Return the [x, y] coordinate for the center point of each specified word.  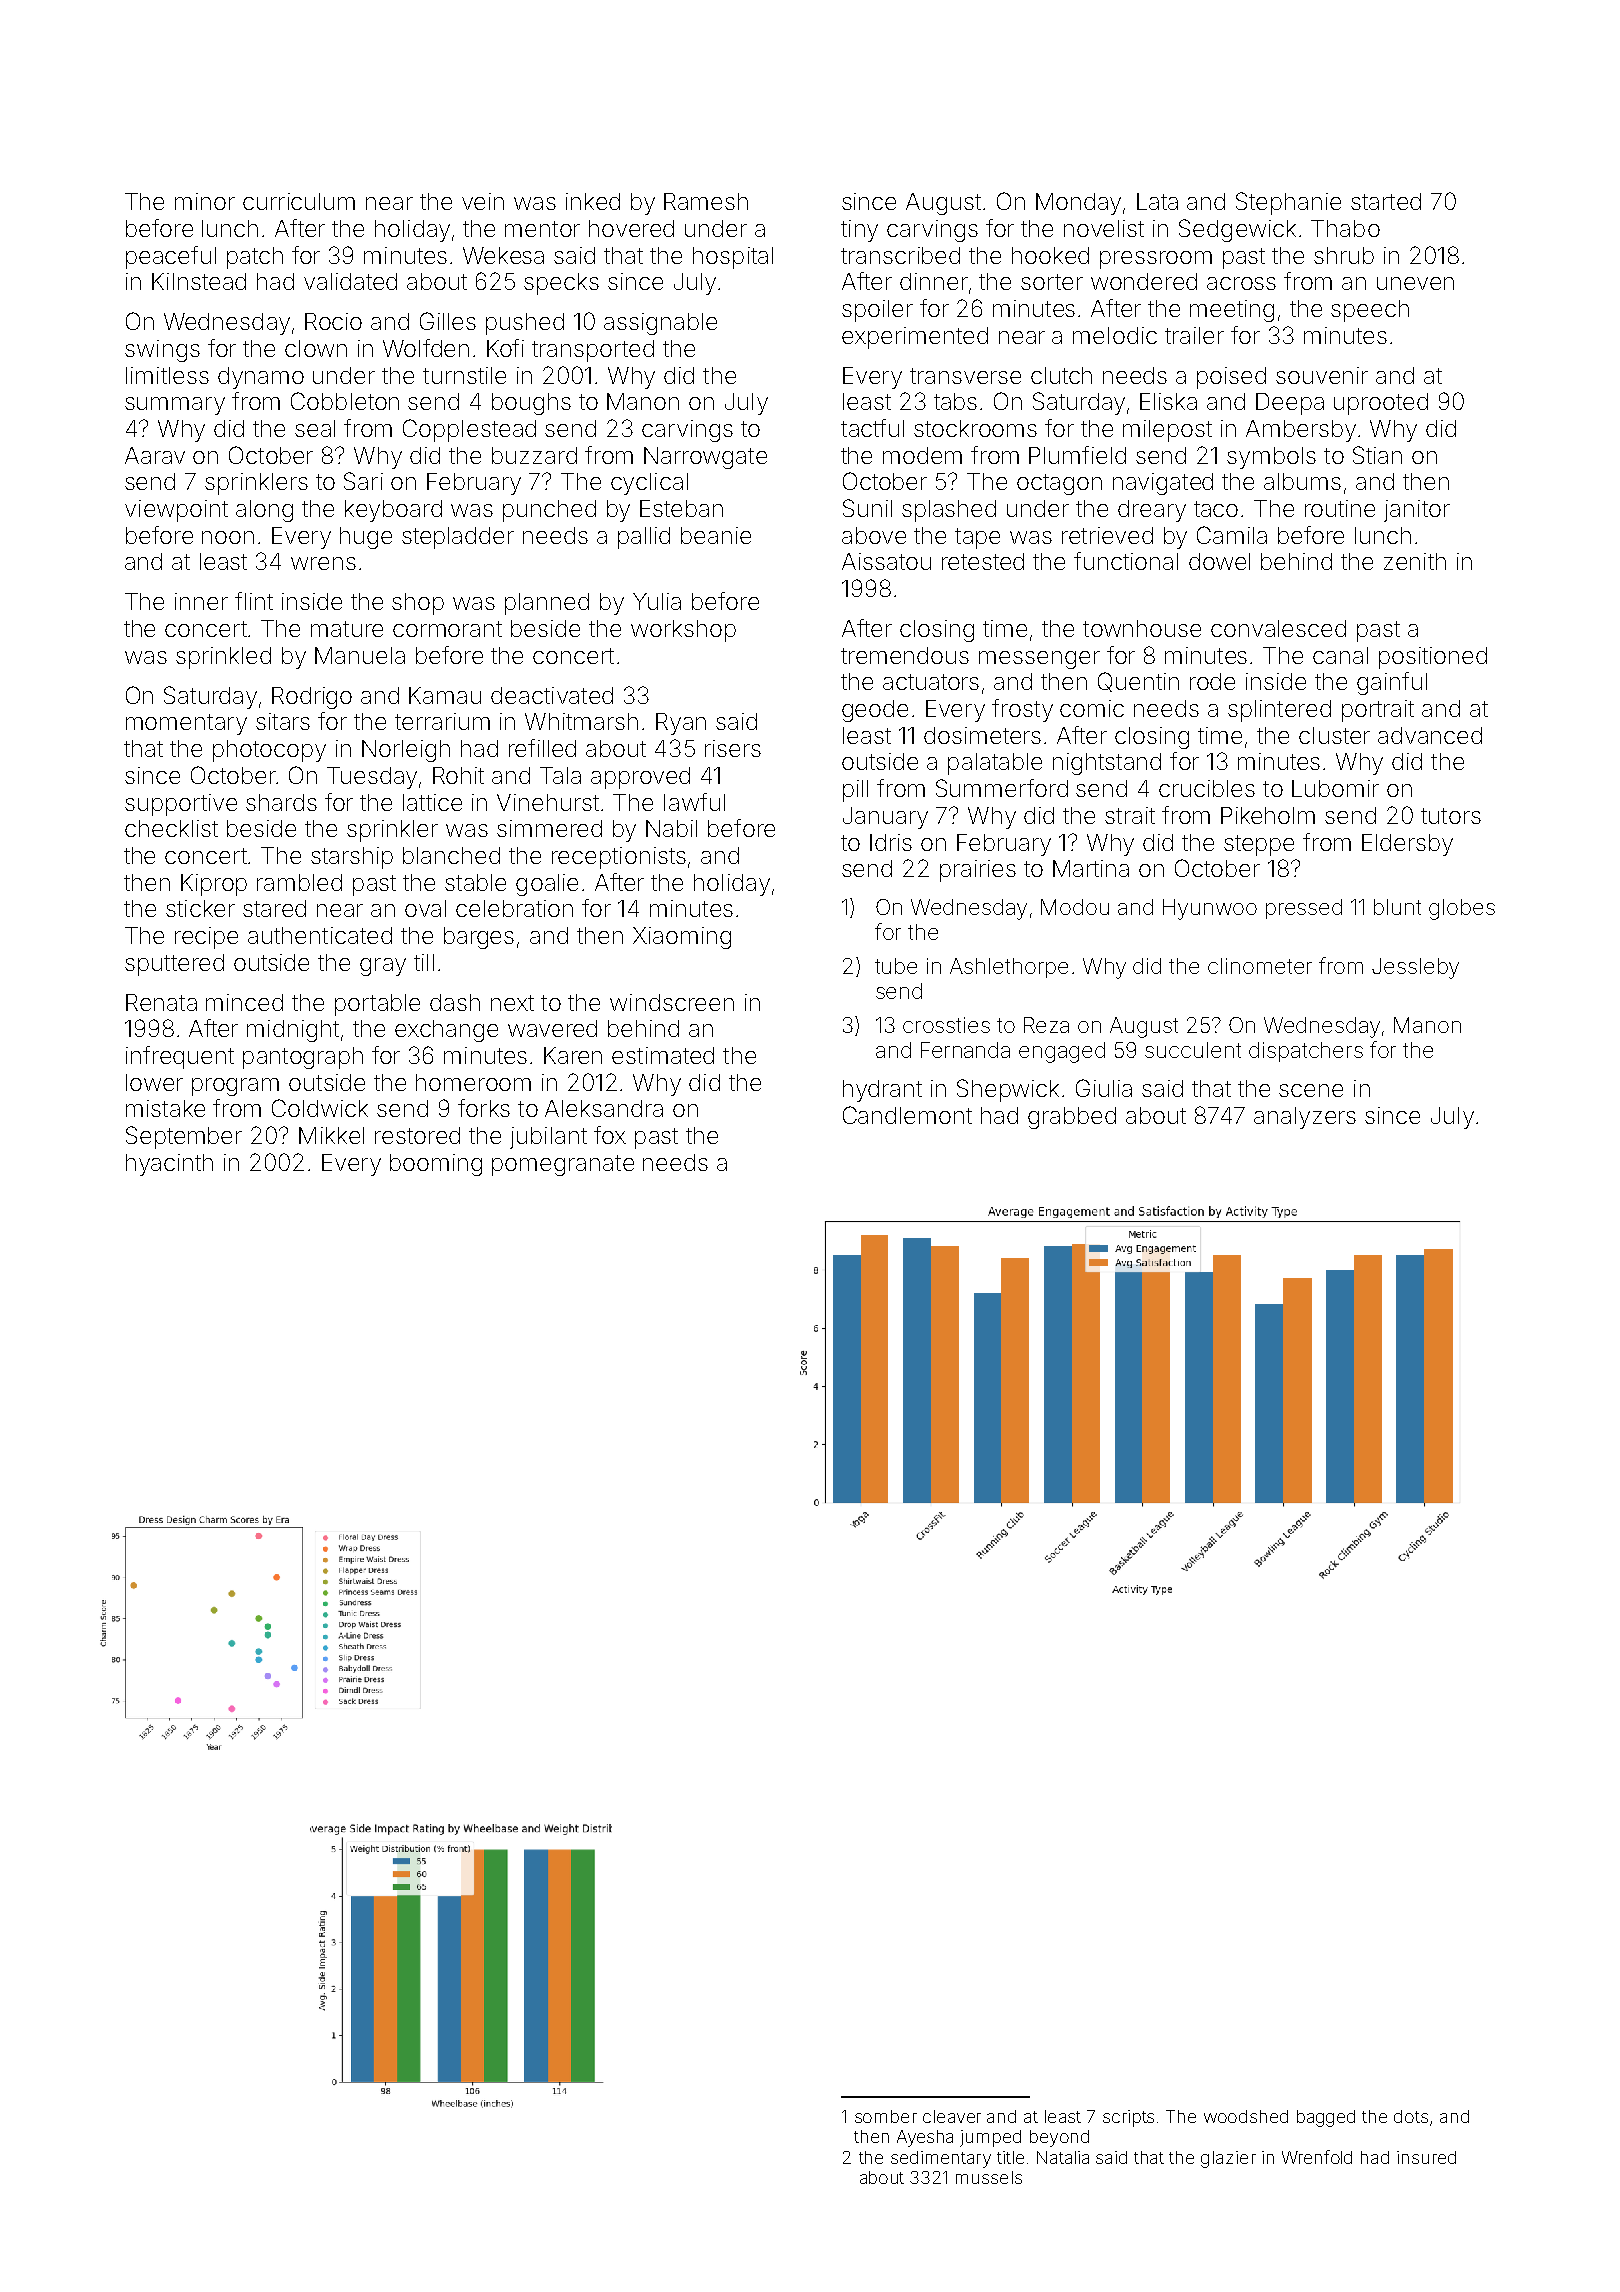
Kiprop [214, 885]
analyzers [1305, 1118]
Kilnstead [199, 281]
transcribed [900, 255]
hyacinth [169, 1165]
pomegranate [563, 1165]
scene [1311, 1090]
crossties [946, 1025]
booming [436, 1165]
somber [886, 2116]
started [1386, 201]
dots [1411, 2116]
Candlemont [907, 1115]
